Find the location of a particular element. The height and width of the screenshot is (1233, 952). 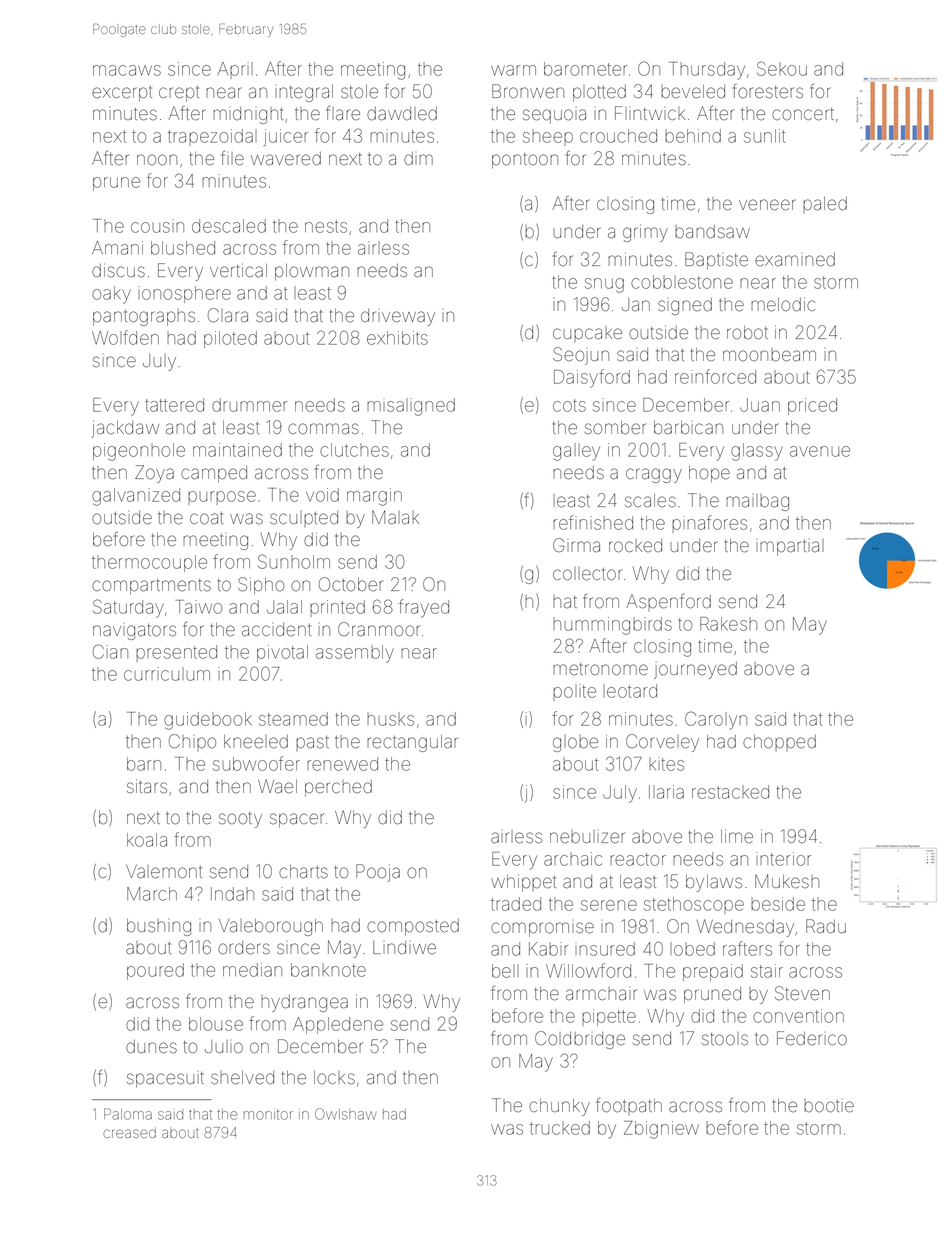

driveway is located at coordinates (398, 317).
